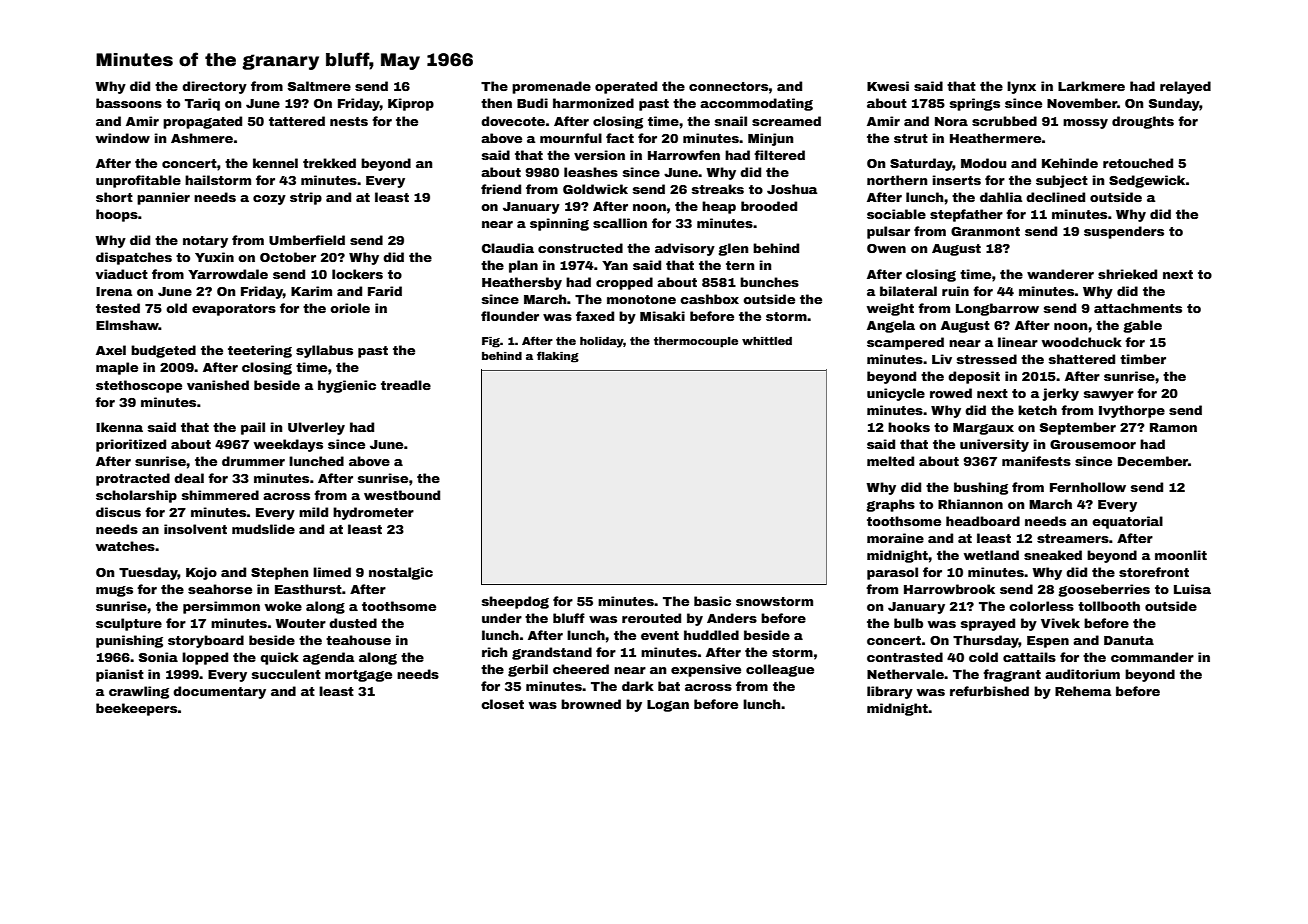  What do you see at coordinates (123, 138) in the page?
I see `window` at bounding box center [123, 138].
